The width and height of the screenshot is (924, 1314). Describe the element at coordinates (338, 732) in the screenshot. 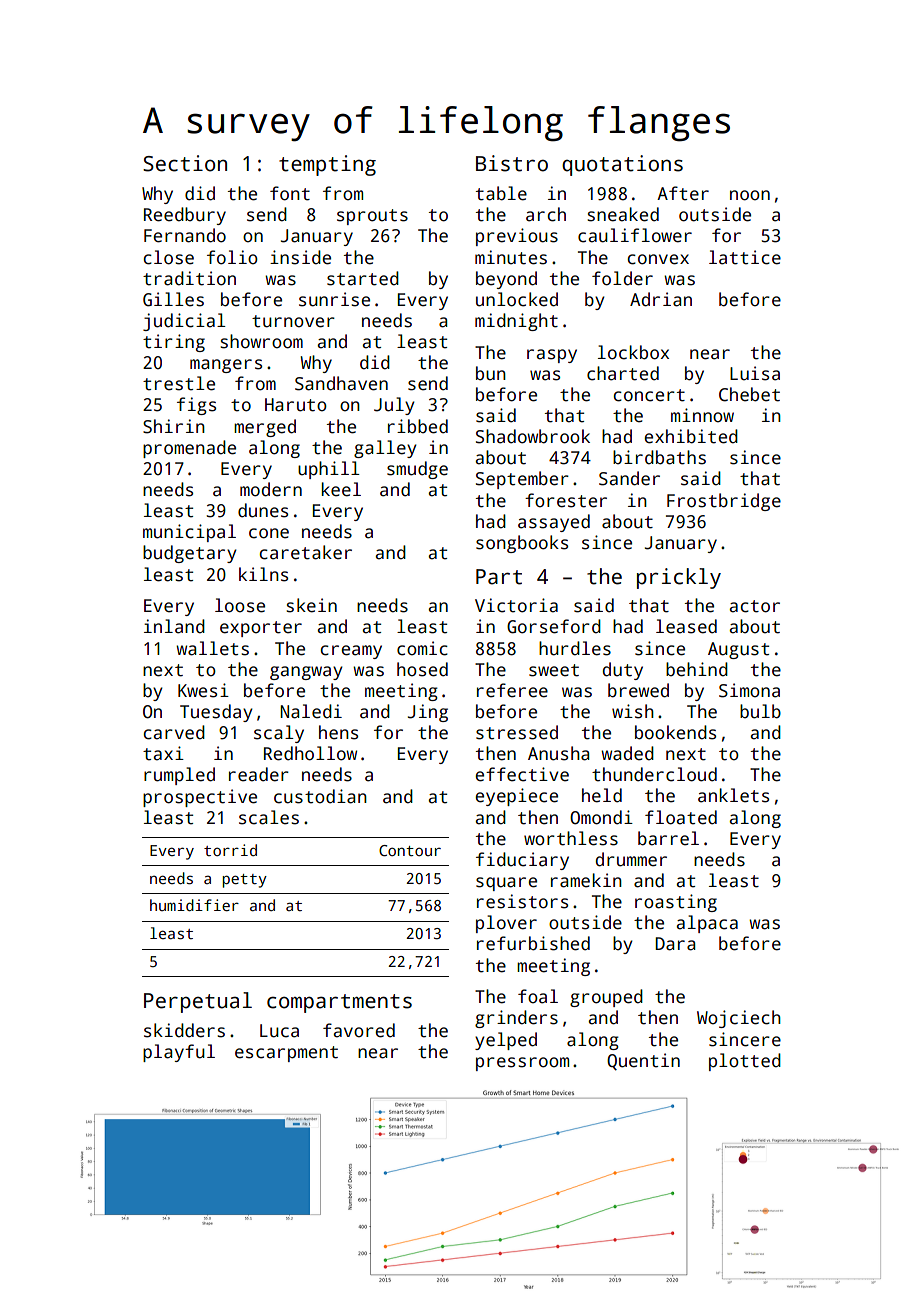

I see `hens` at that location.
